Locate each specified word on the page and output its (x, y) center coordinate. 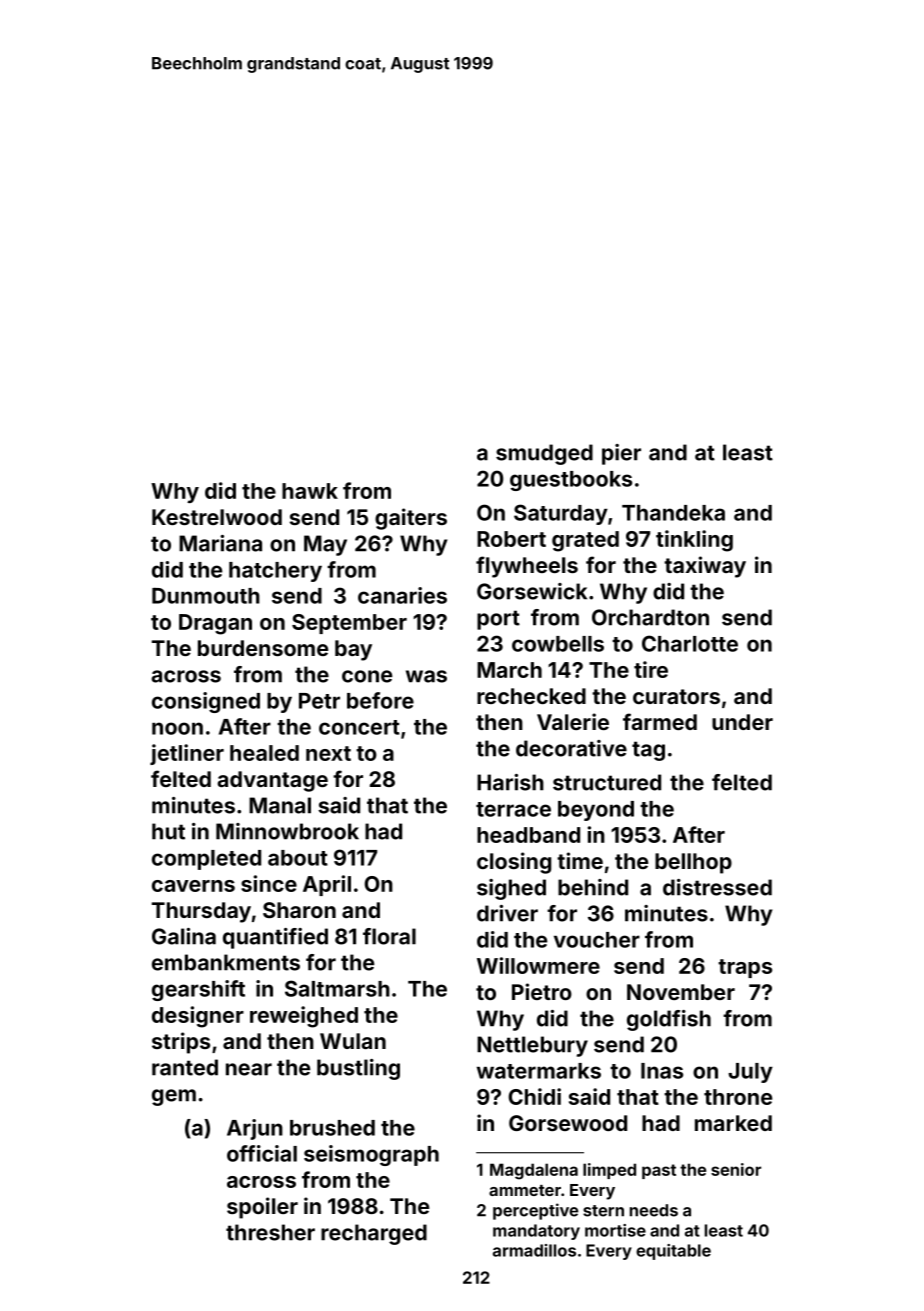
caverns (193, 886)
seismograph (371, 1155)
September (349, 624)
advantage (272, 781)
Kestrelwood (217, 517)
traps (745, 968)
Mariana (220, 543)
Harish (510, 782)
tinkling (694, 541)
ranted (185, 1067)
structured (607, 782)
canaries (402, 595)
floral (389, 936)
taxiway (705, 567)
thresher (270, 1232)
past (659, 1171)
